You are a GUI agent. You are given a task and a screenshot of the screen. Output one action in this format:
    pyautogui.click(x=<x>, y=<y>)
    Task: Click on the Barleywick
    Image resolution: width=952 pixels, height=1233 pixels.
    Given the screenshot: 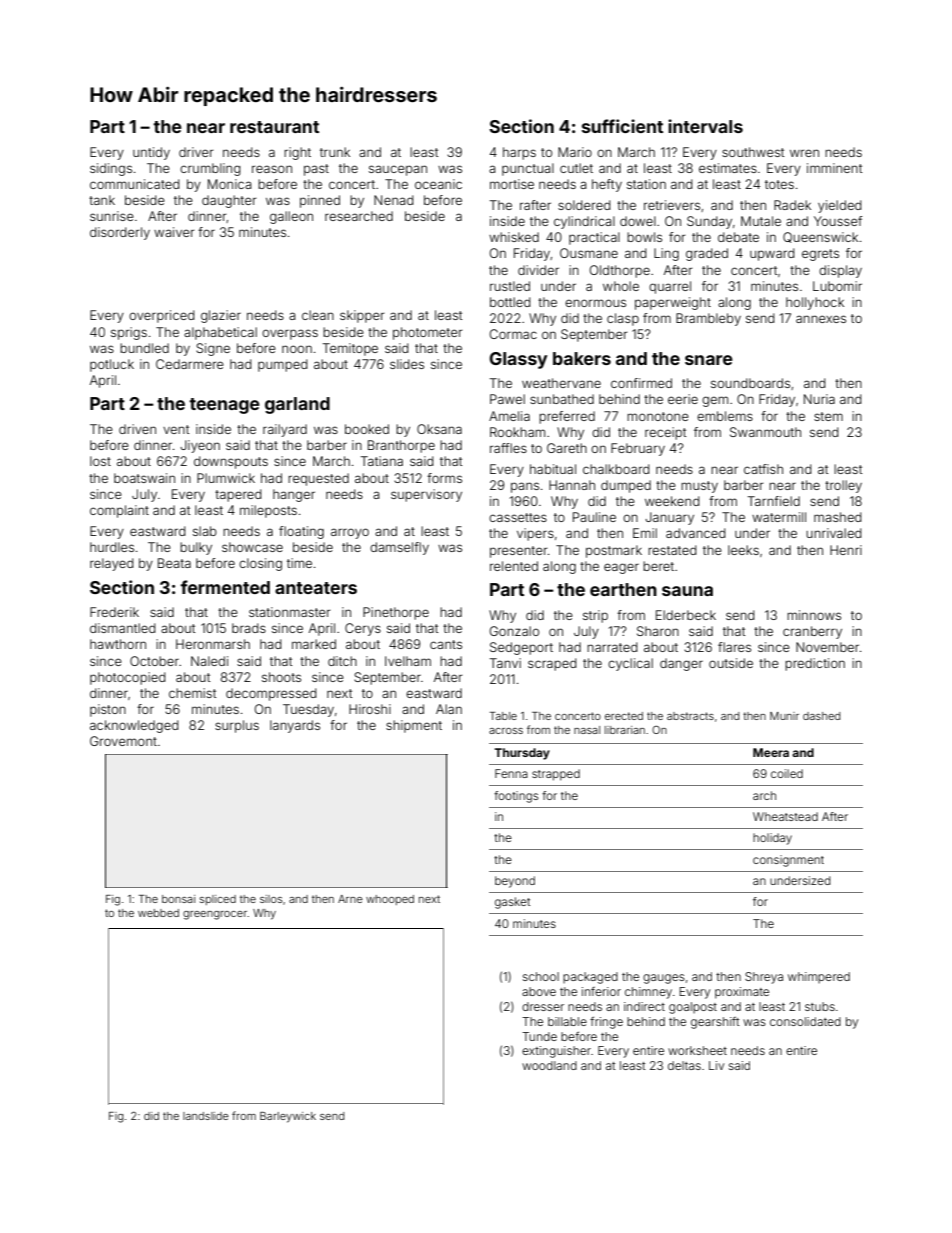 What is the action you would take?
    pyautogui.click(x=288, y=1117)
